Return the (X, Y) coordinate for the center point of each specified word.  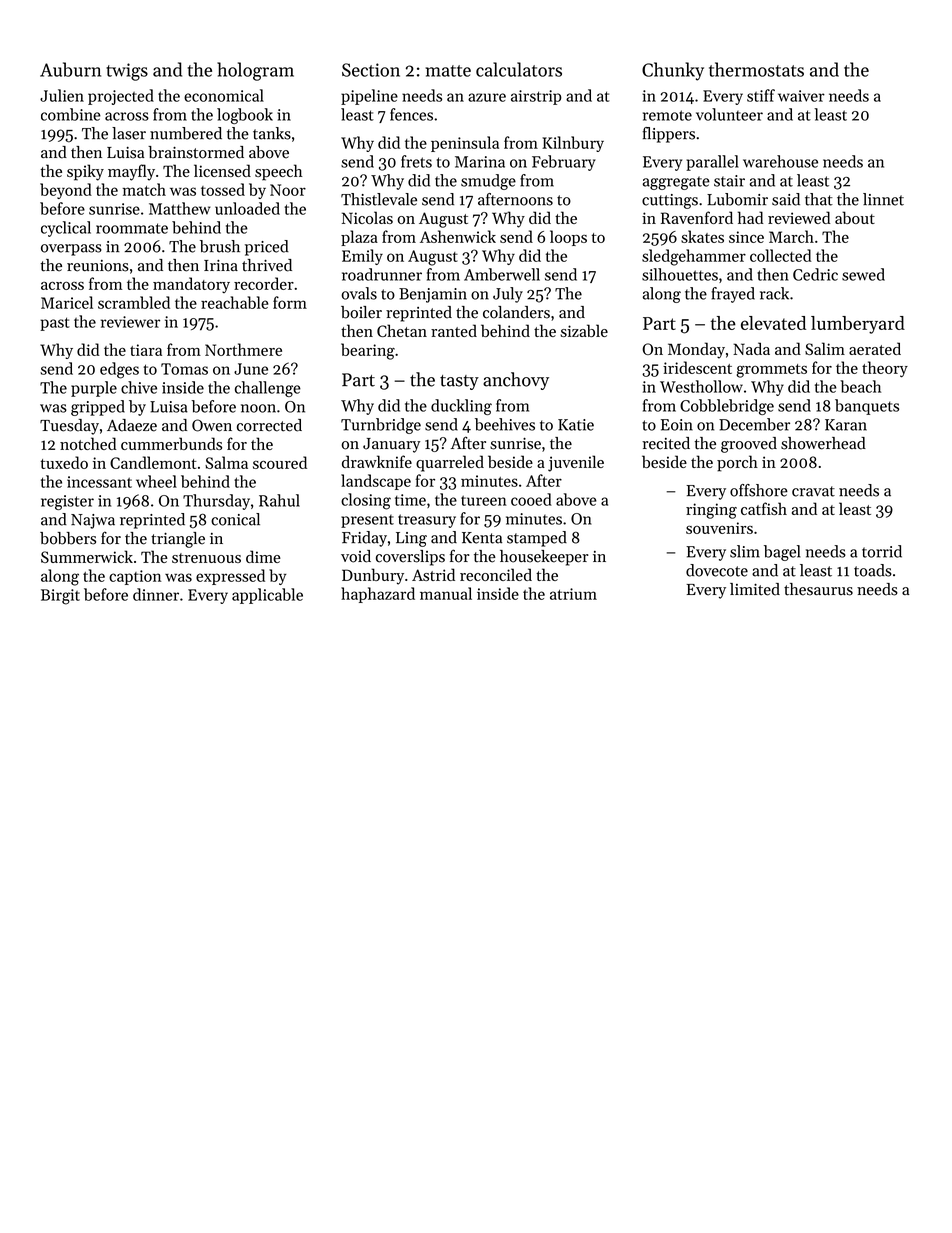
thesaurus (818, 589)
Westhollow (701, 386)
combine (71, 114)
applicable (267, 596)
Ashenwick (458, 236)
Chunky (673, 71)
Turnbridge (381, 426)
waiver (801, 96)
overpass (71, 250)
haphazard (378, 595)
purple (94, 389)
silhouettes (680, 274)
